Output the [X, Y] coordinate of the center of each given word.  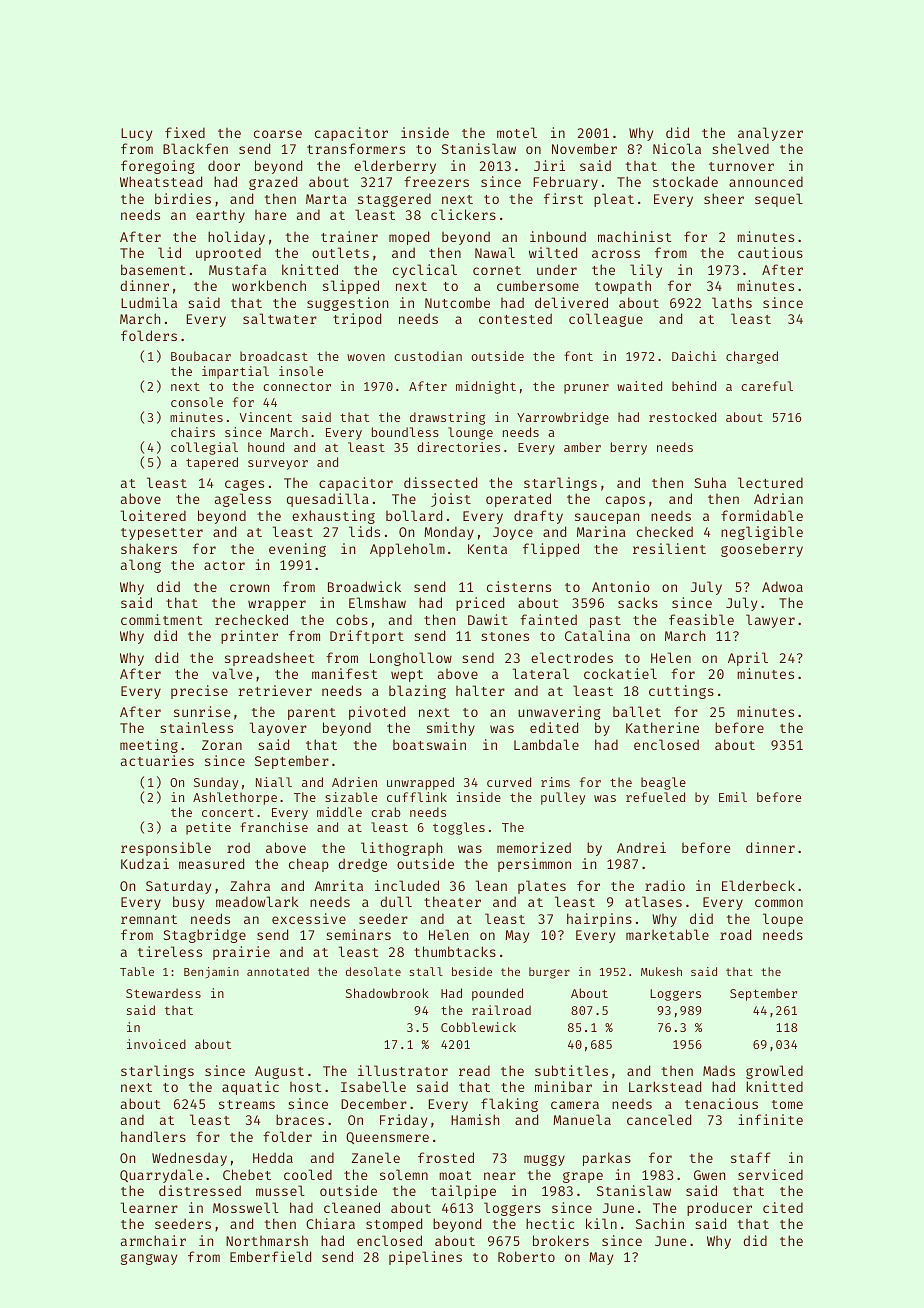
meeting [149, 746]
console [197, 402]
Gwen [710, 1175]
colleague [606, 320]
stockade [685, 181]
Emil [733, 797]
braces [300, 1119]
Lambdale [546, 744]
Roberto [526, 1256]
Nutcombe [457, 302]
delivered [571, 302]
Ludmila [149, 302]
